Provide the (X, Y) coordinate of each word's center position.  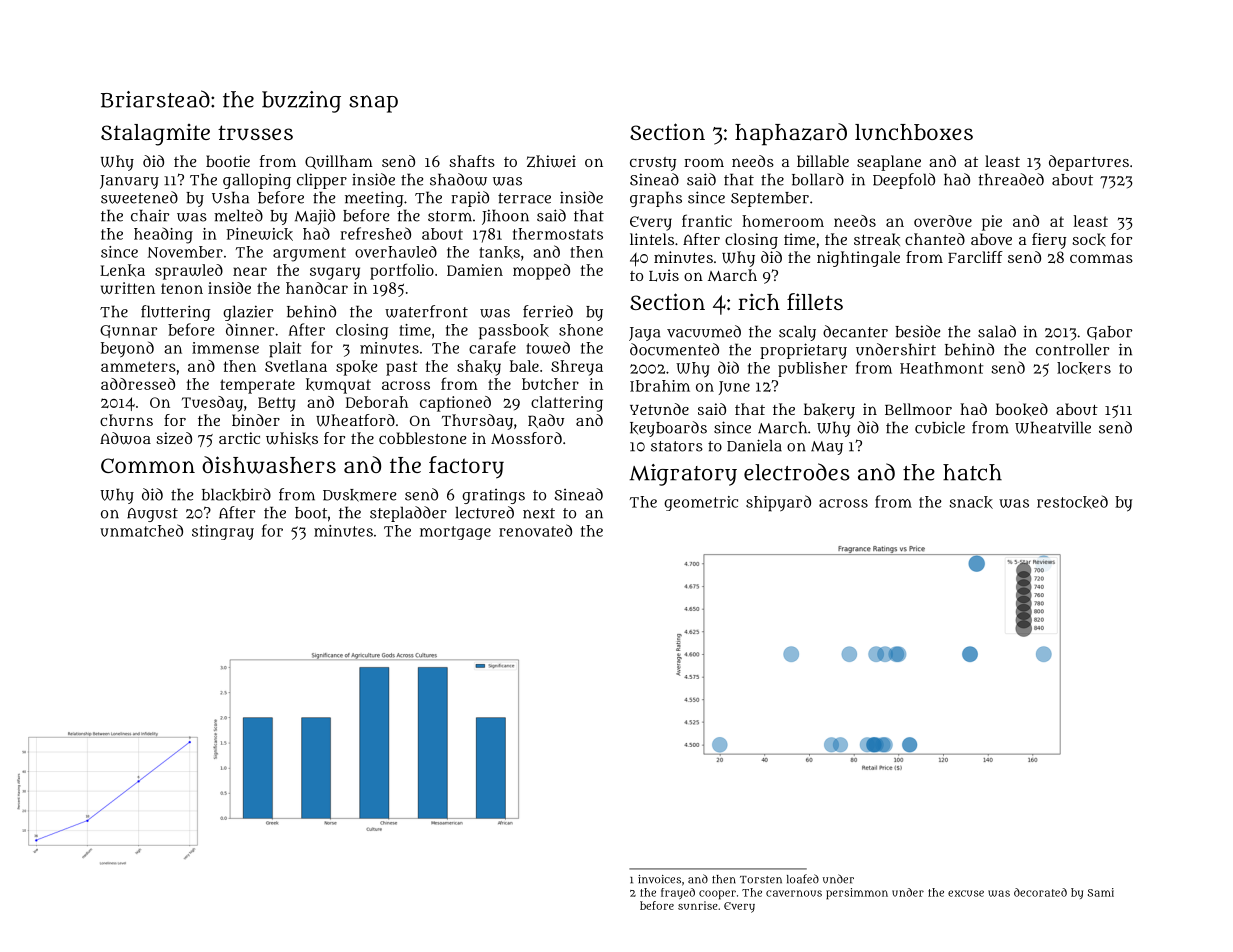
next (539, 513)
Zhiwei (551, 161)
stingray (223, 532)
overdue (943, 221)
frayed (678, 893)
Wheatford (355, 420)
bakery (829, 411)
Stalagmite (155, 135)
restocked (1072, 502)
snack (971, 502)
